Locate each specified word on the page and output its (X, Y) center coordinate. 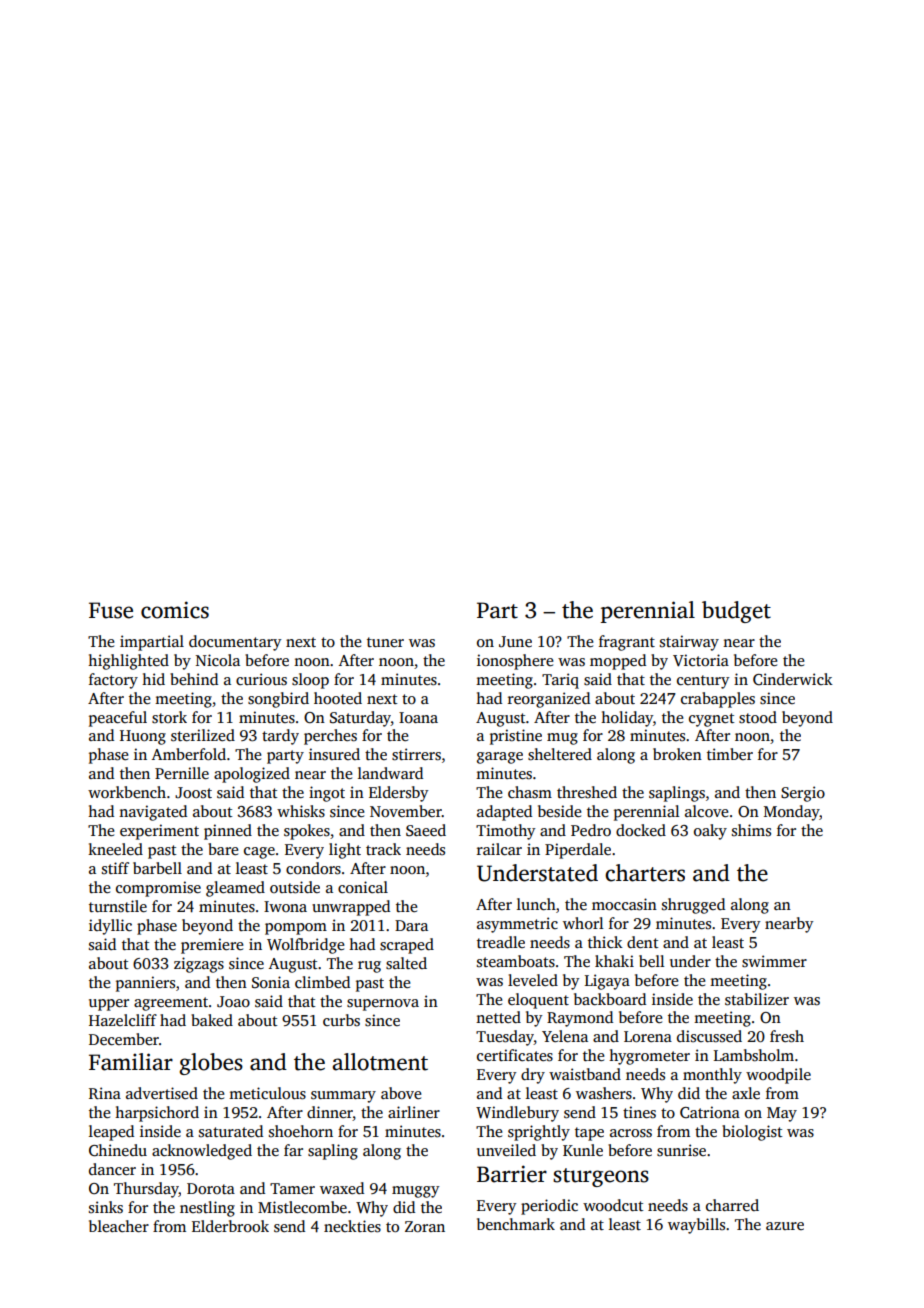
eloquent (538, 1001)
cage (259, 853)
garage (500, 758)
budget (736, 612)
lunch (536, 904)
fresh (787, 1036)
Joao (233, 1002)
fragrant (627, 643)
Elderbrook (230, 1226)
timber (730, 754)
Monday (792, 813)
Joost (193, 792)
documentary (235, 643)
